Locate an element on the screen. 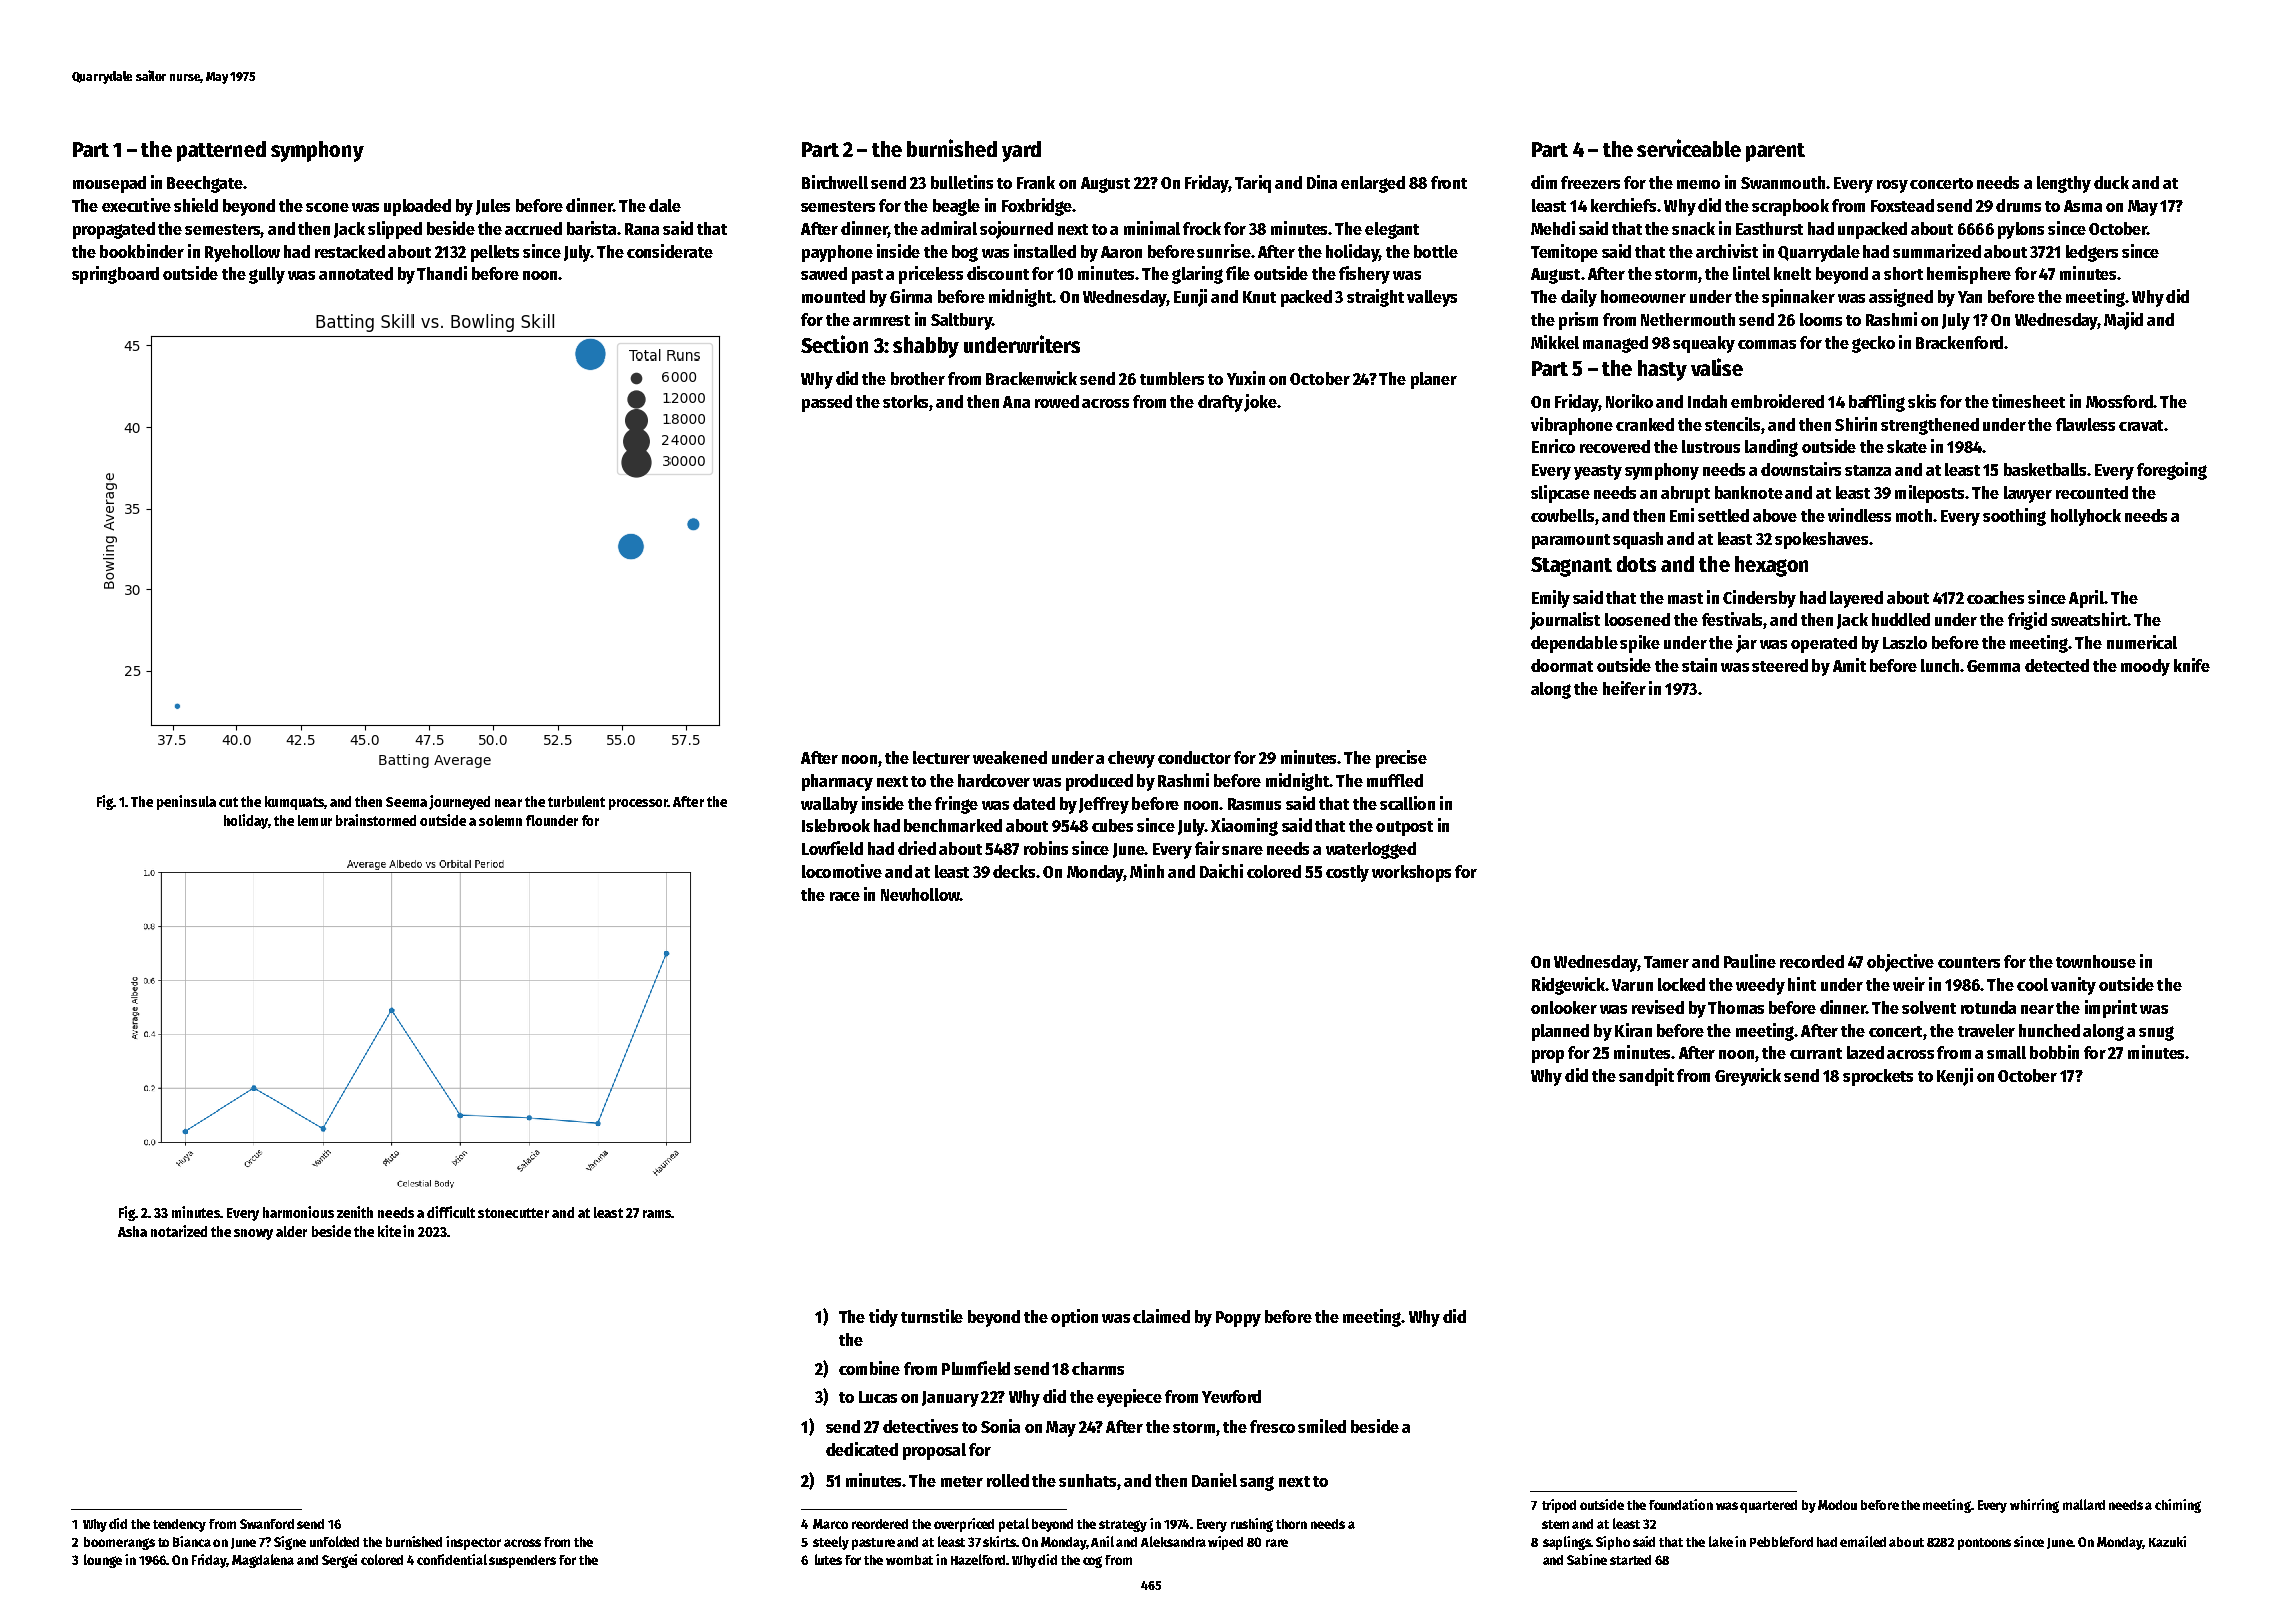 This screenshot has height=1614, width=2282. inspector is located at coordinates (473, 1543).
